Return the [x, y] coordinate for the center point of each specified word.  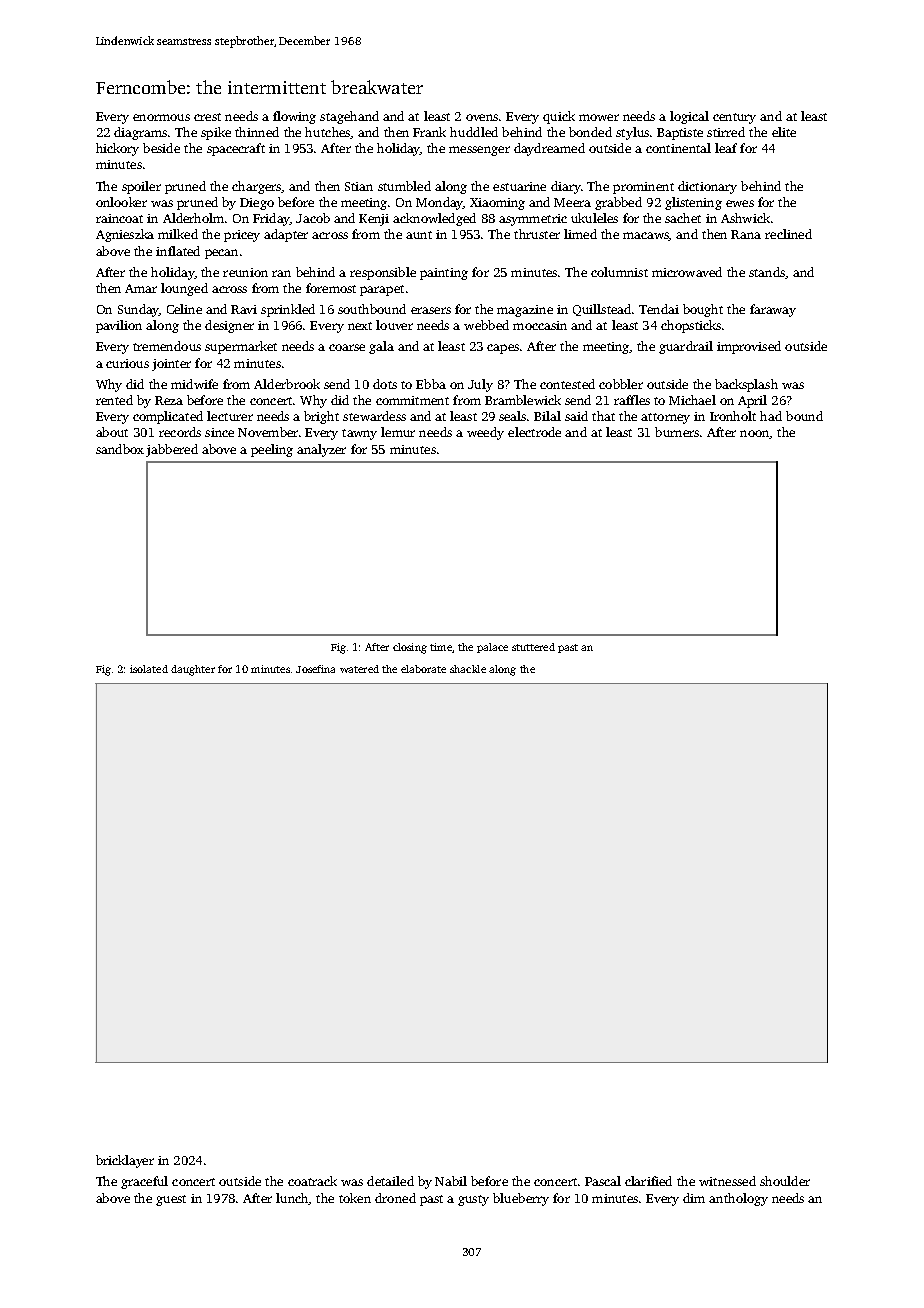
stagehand [349, 117]
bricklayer [125, 1161]
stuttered [533, 647]
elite [784, 132]
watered [359, 669]
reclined [788, 234]
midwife [194, 384]
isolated [149, 669]
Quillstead [602, 310]
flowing [294, 117]
